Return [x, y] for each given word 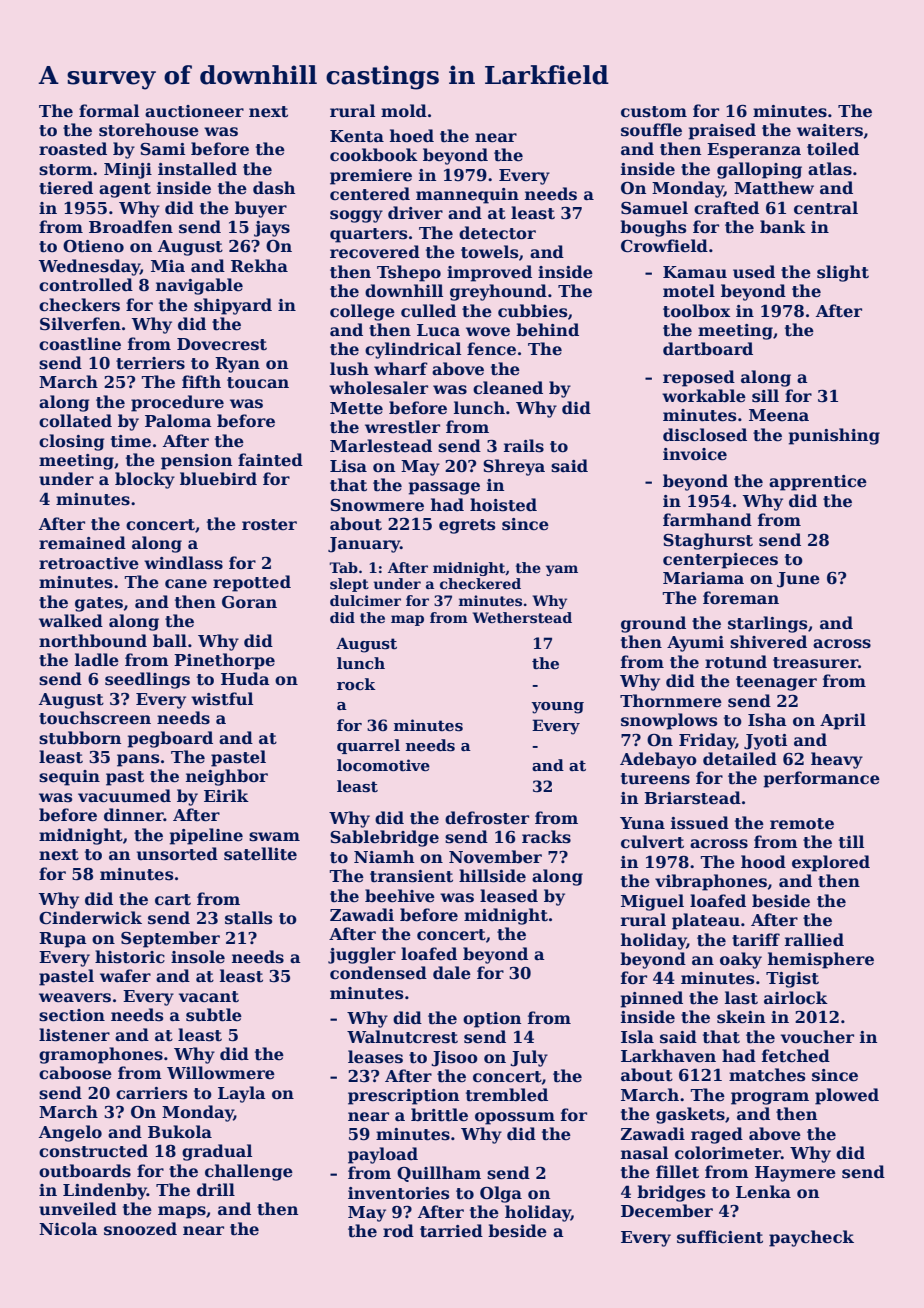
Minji [128, 171]
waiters [830, 130]
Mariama [703, 578]
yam [562, 570]
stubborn [80, 738]
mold [404, 111]
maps [182, 1212]
